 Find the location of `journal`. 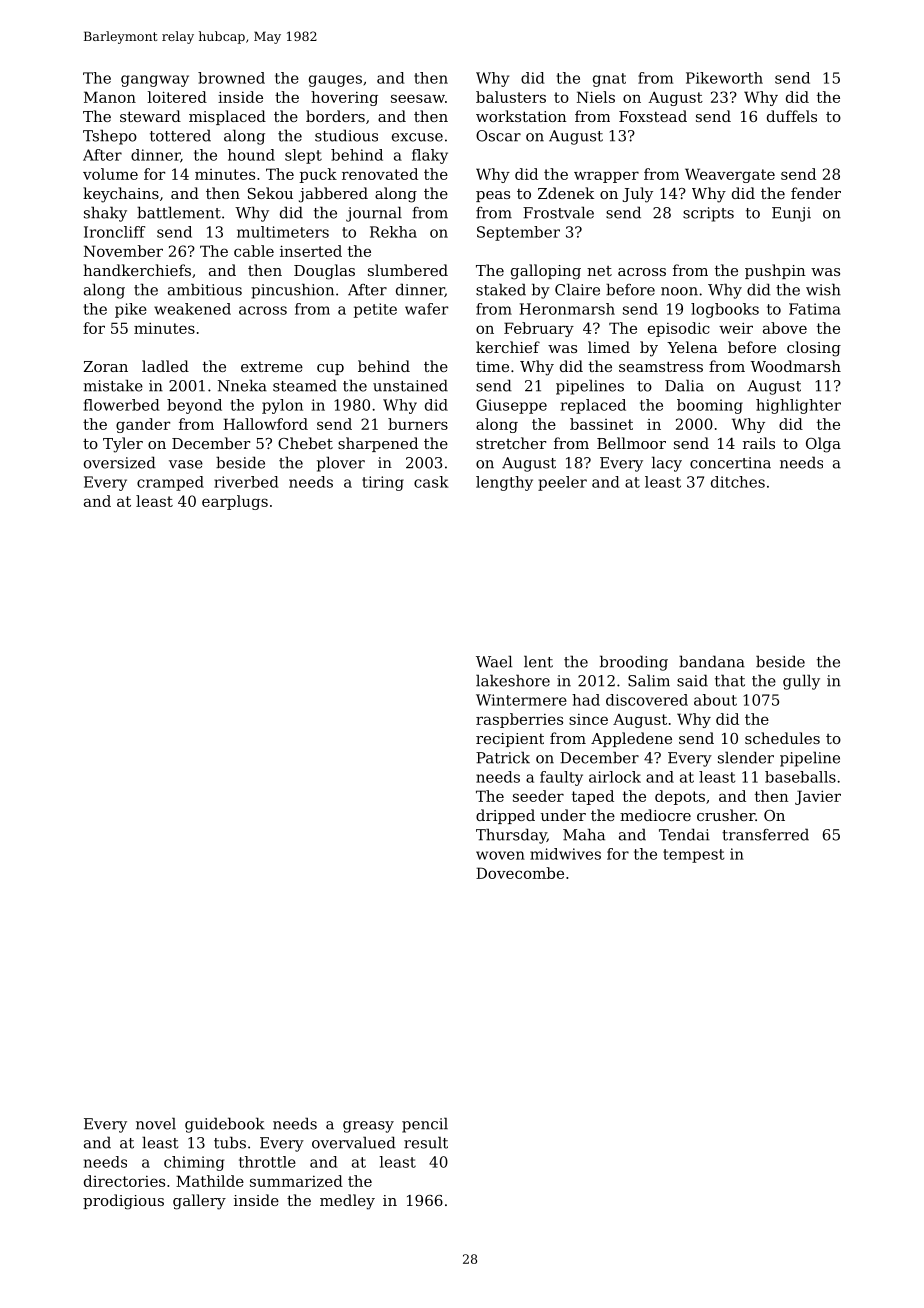

journal is located at coordinates (374, 214).
